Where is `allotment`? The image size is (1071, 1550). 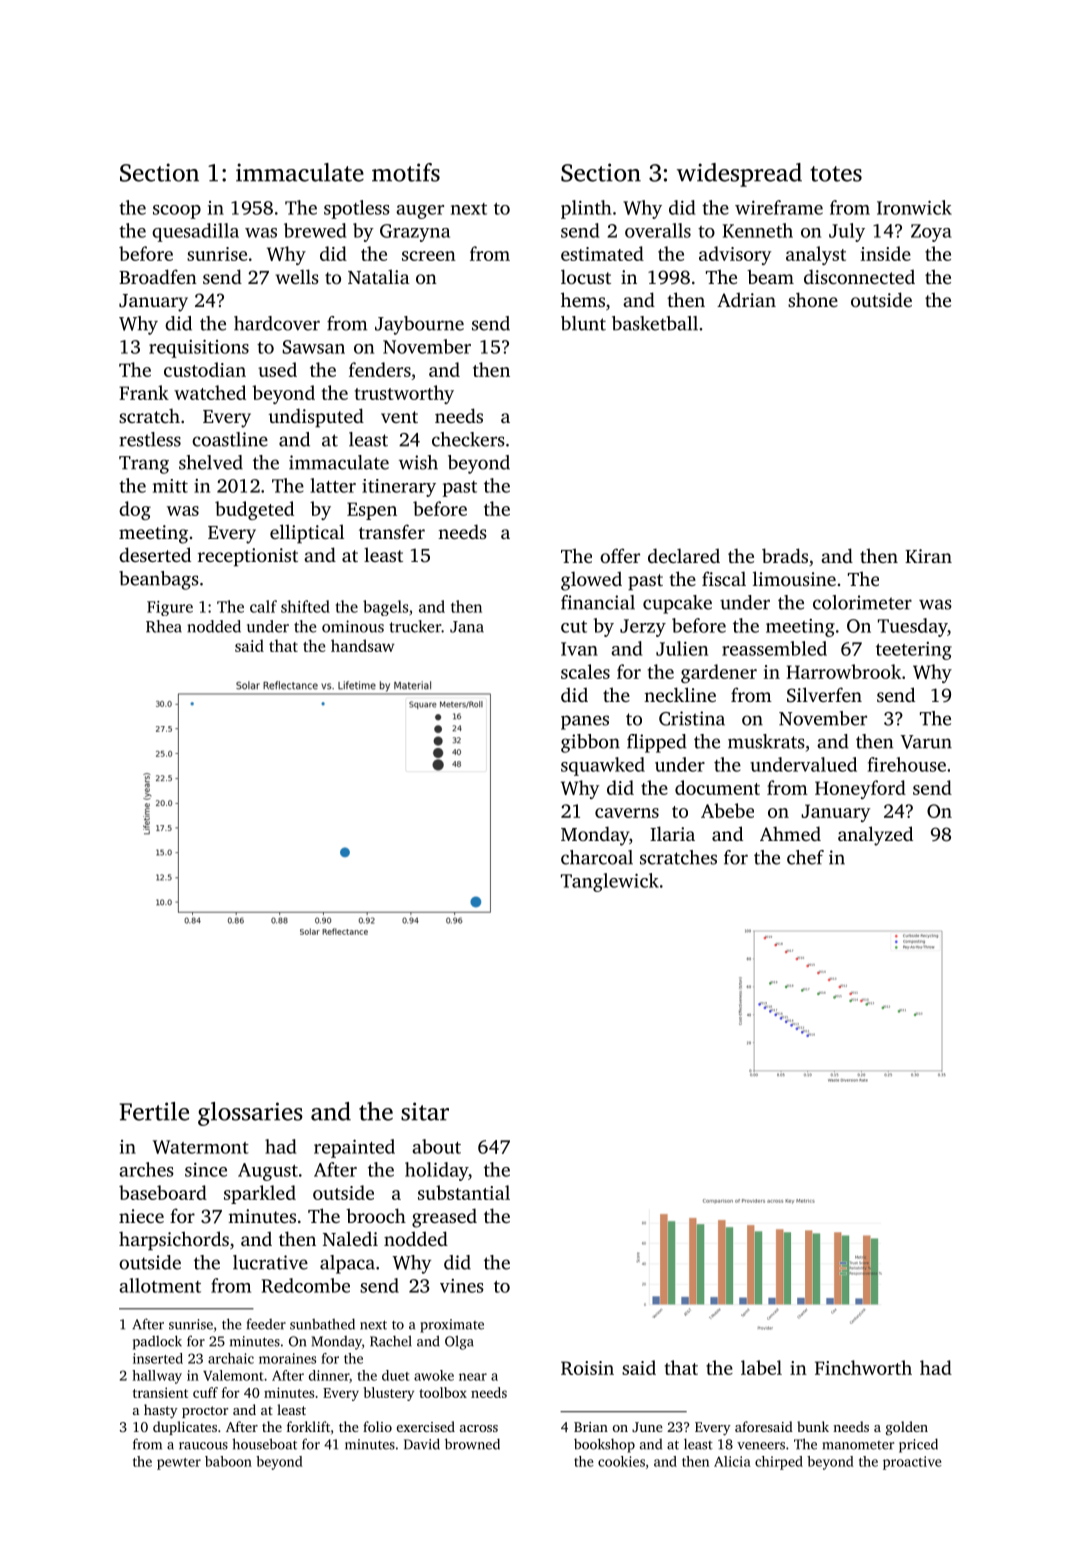
allotment is located at coordinates (160, 1285).
